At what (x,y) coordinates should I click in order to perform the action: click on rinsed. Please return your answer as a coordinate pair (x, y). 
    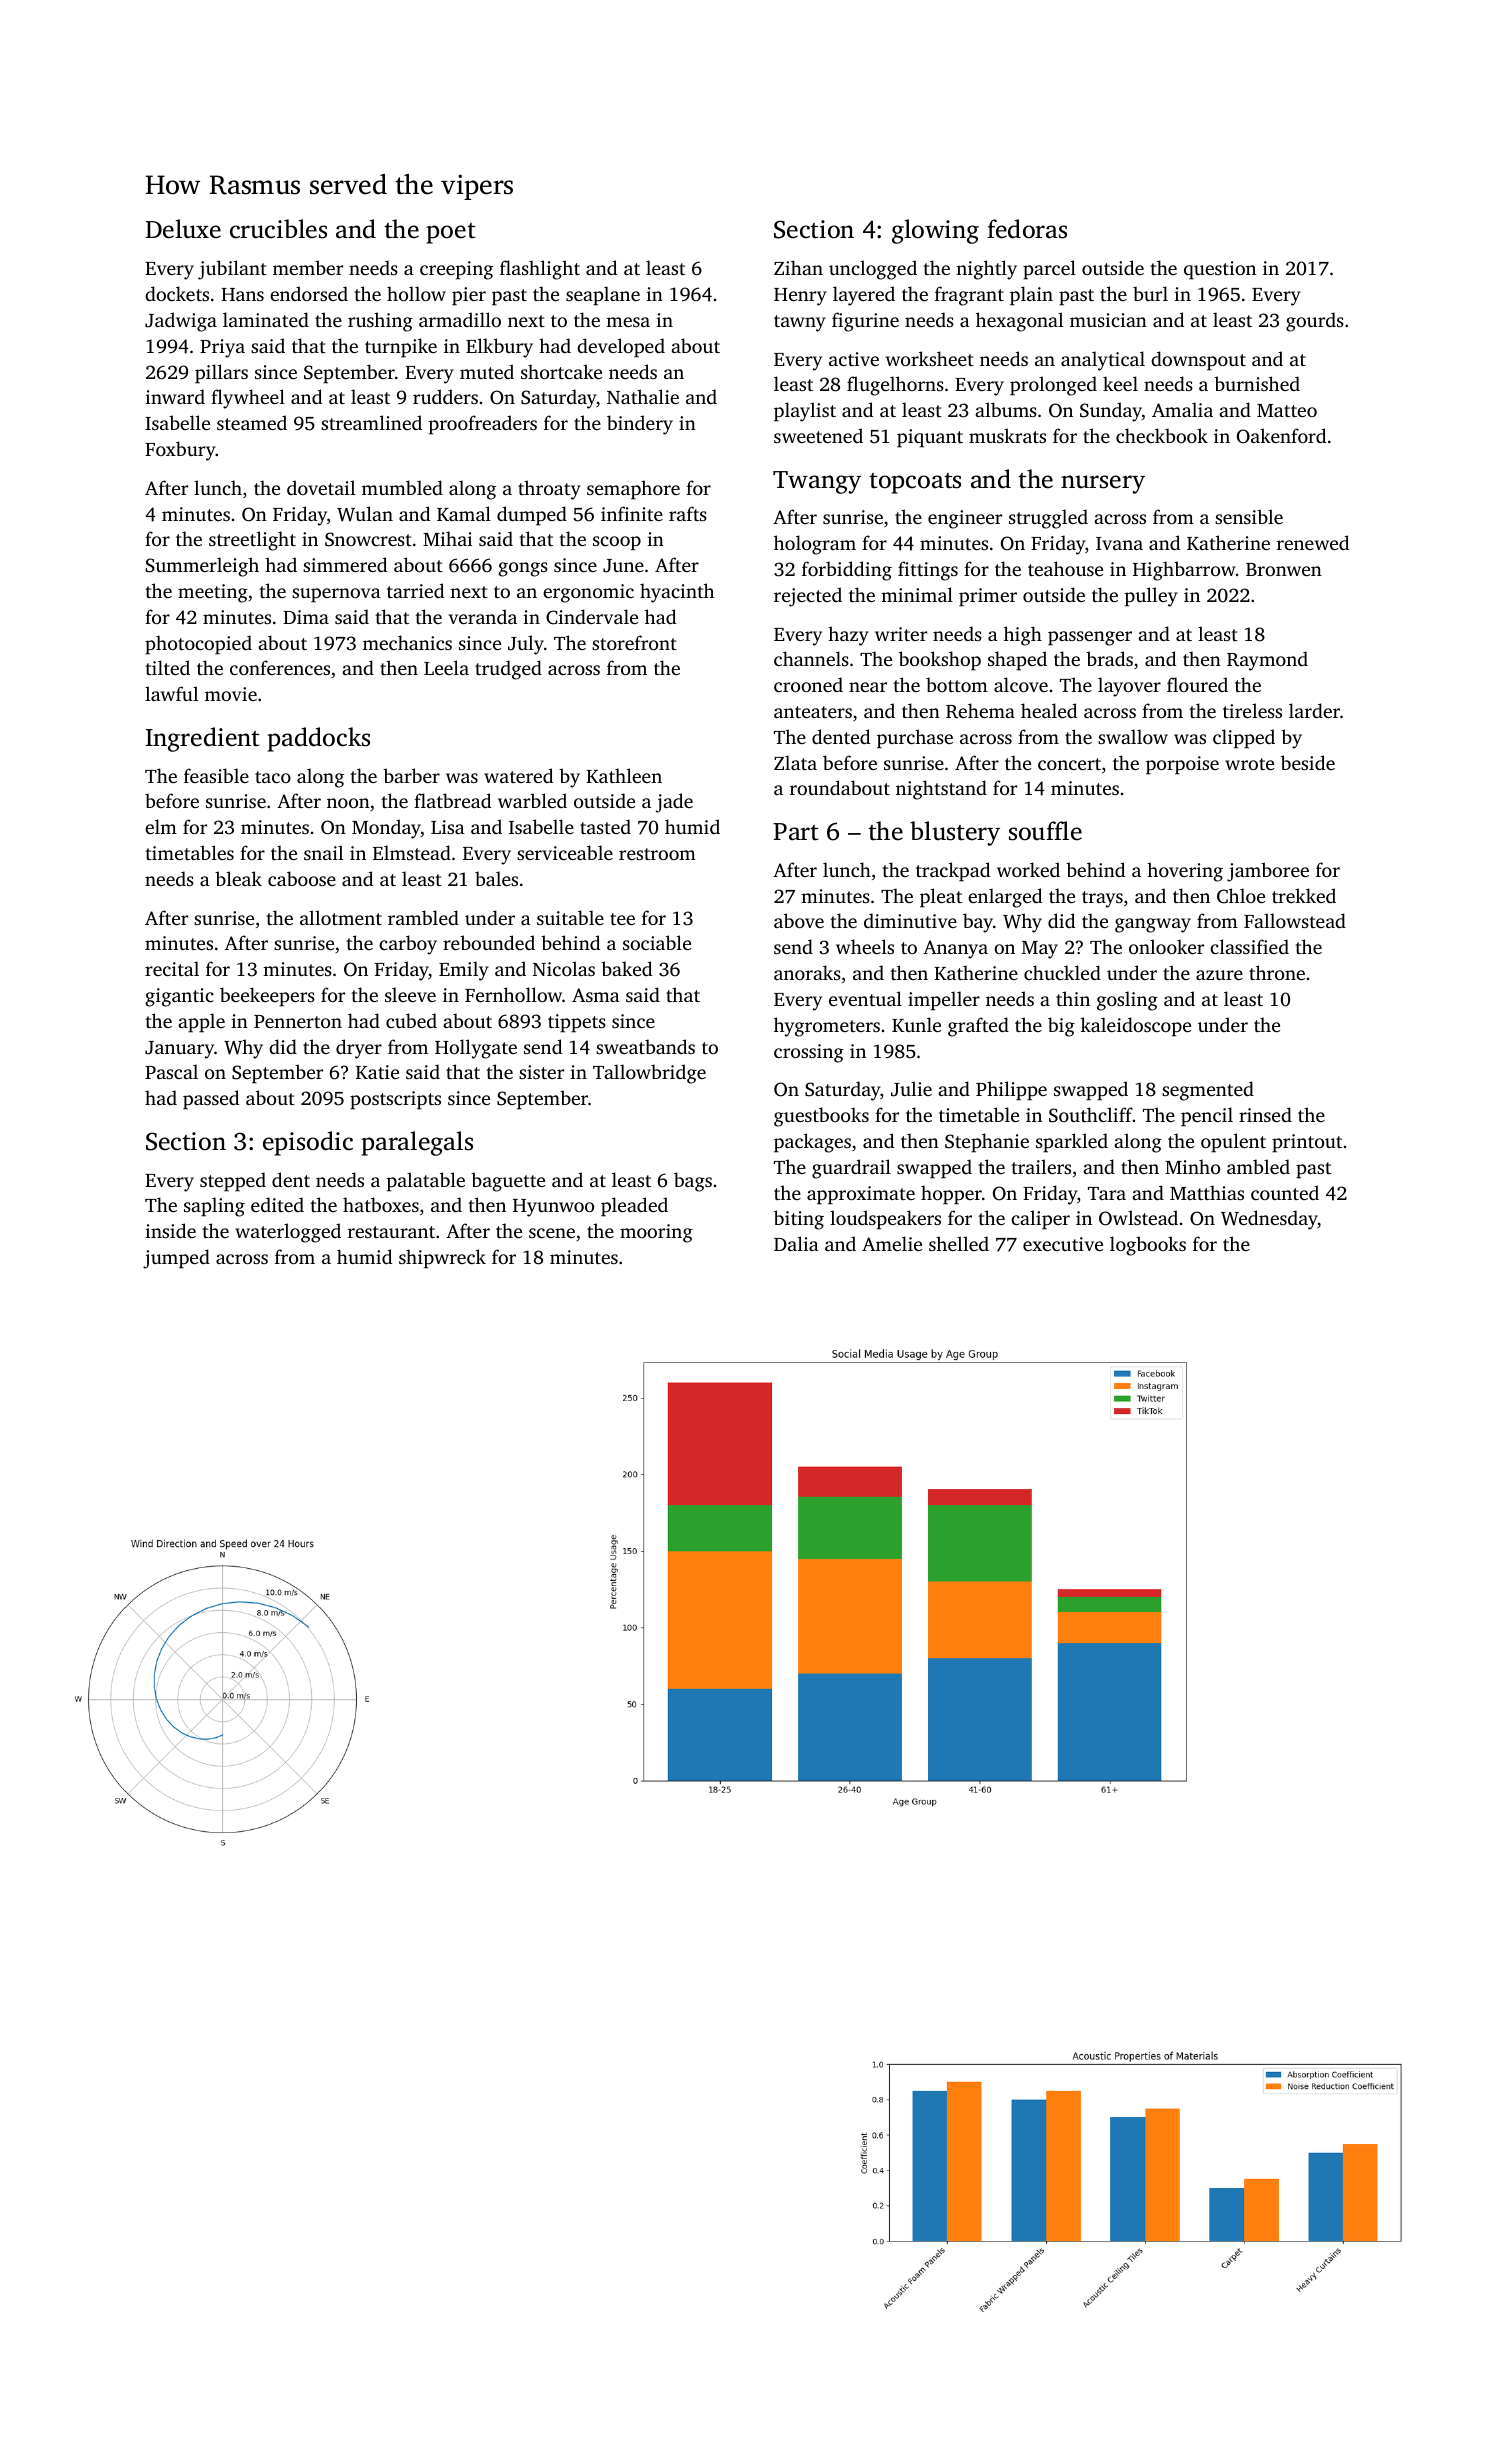
    Looking at the image, I should click on (1265, 1114).
